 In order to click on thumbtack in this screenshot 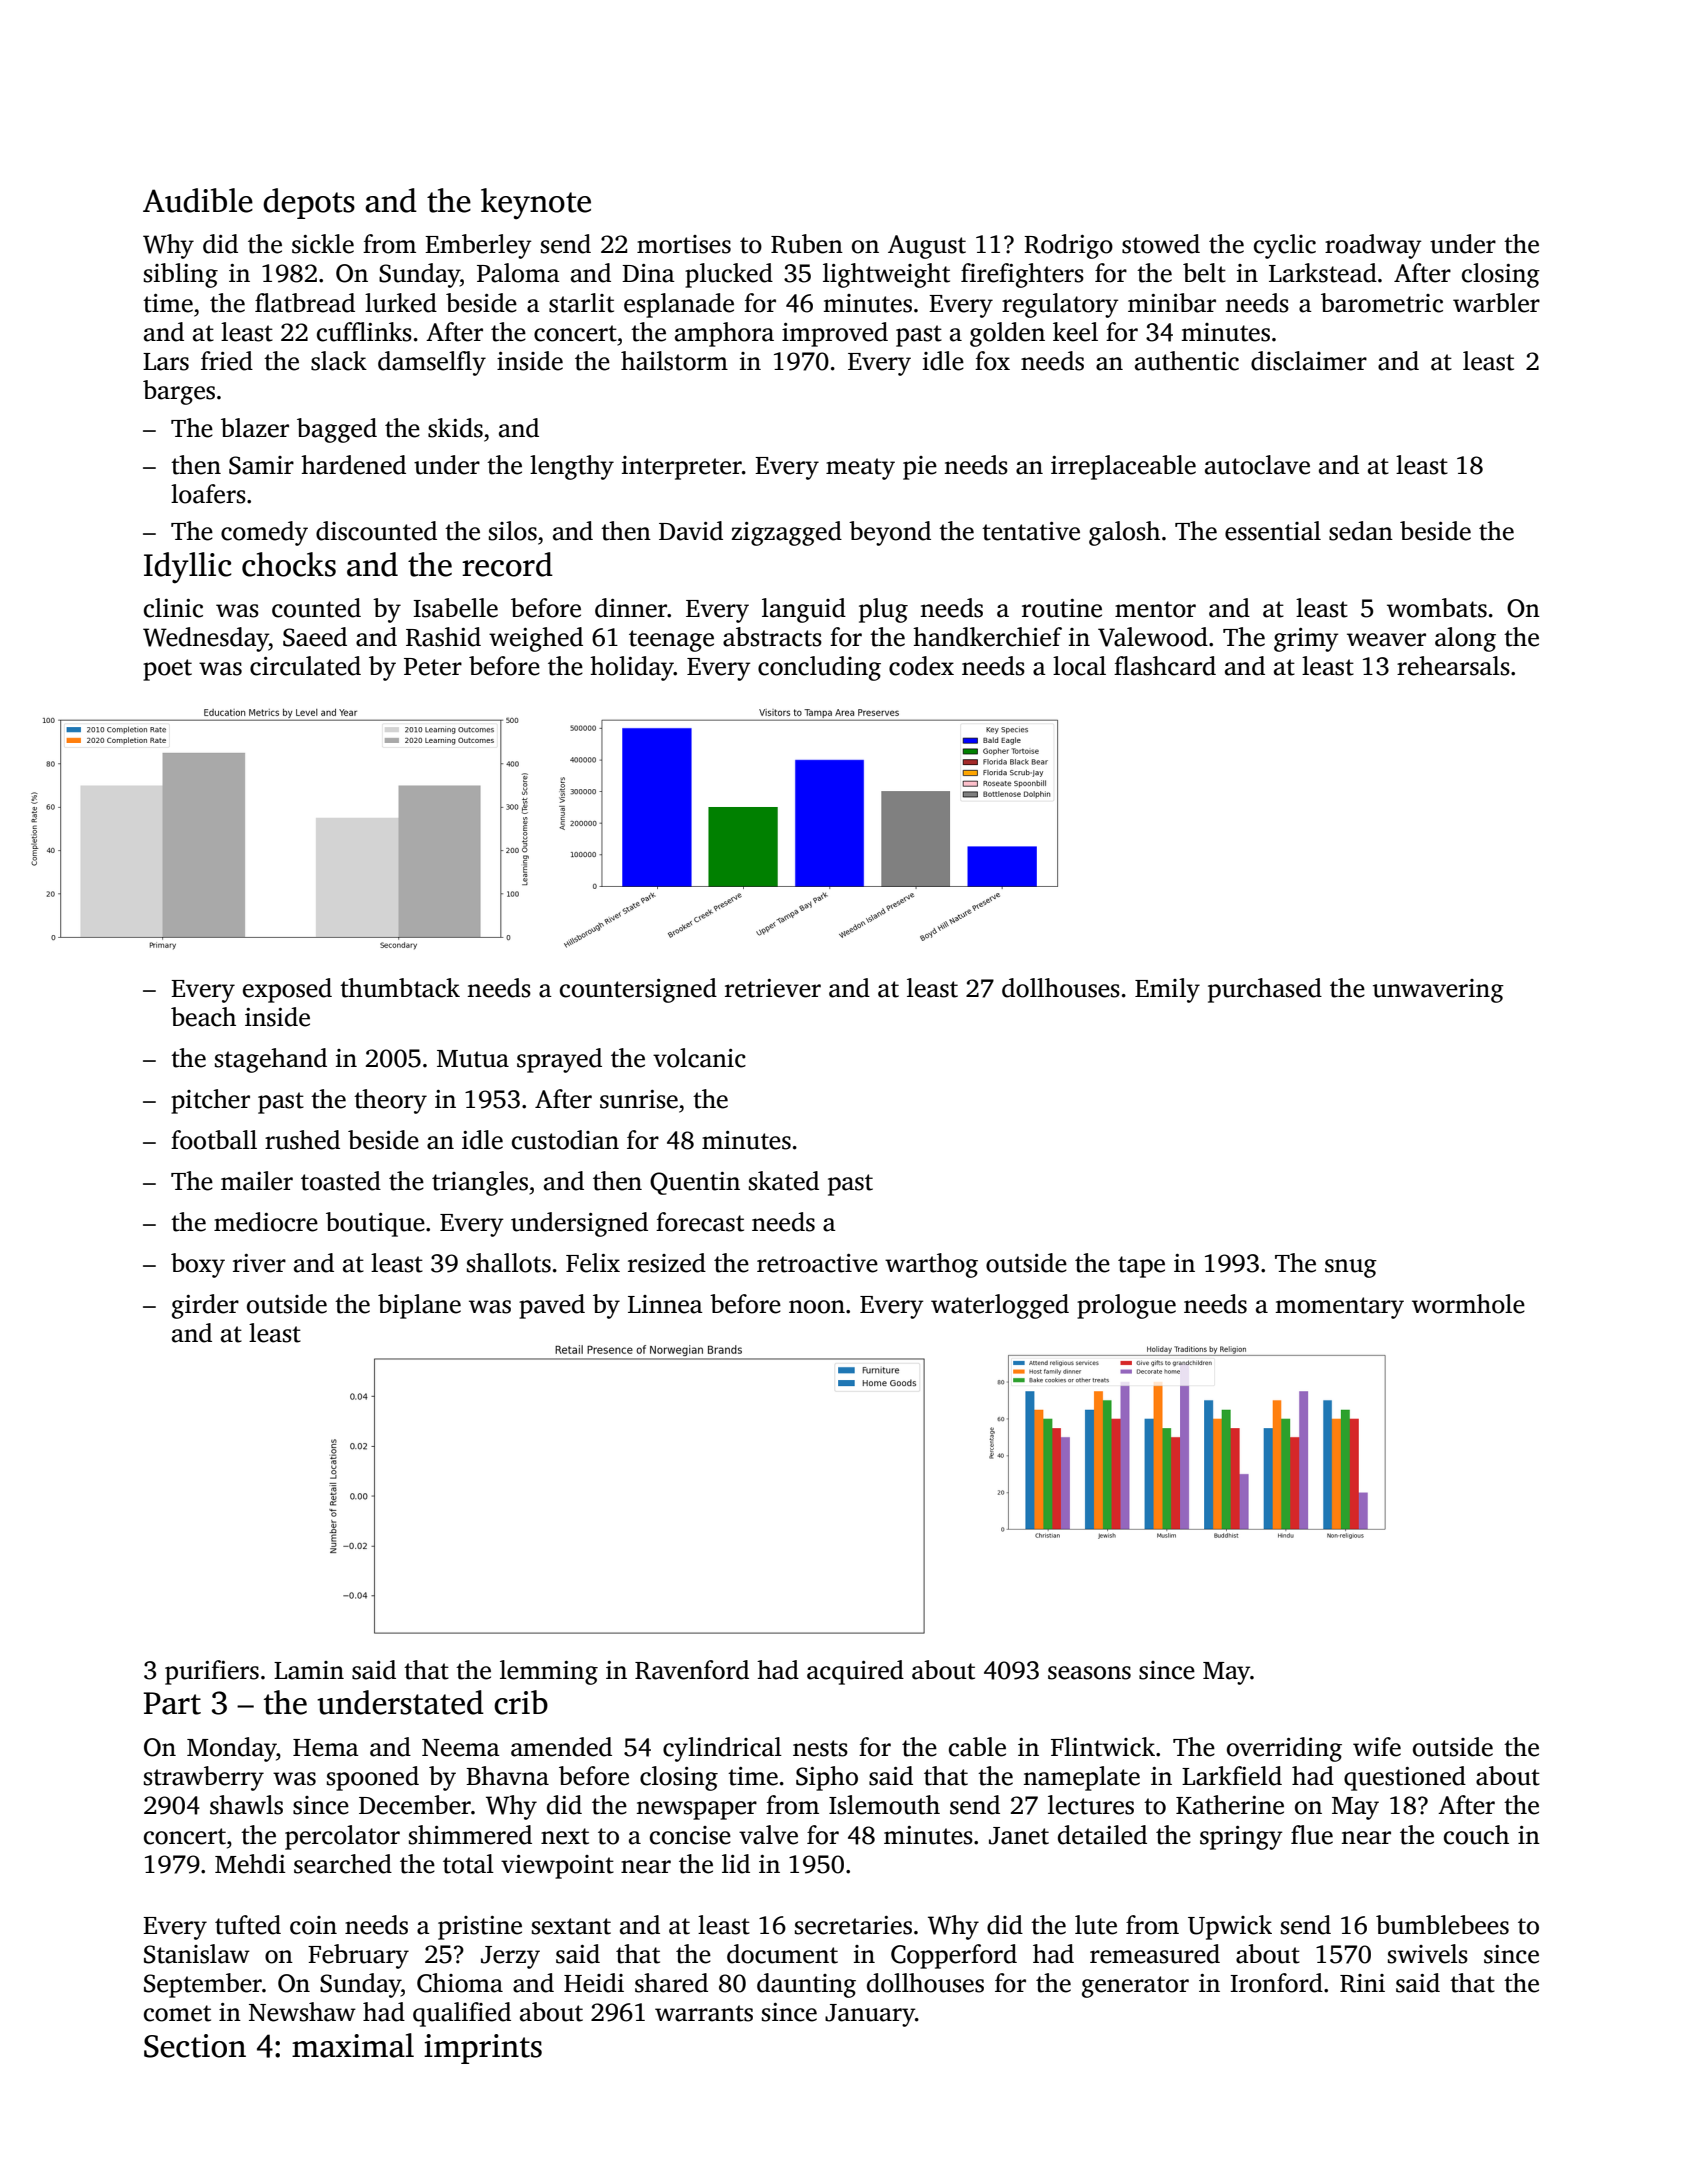, I will do `click(400, 988)`.
